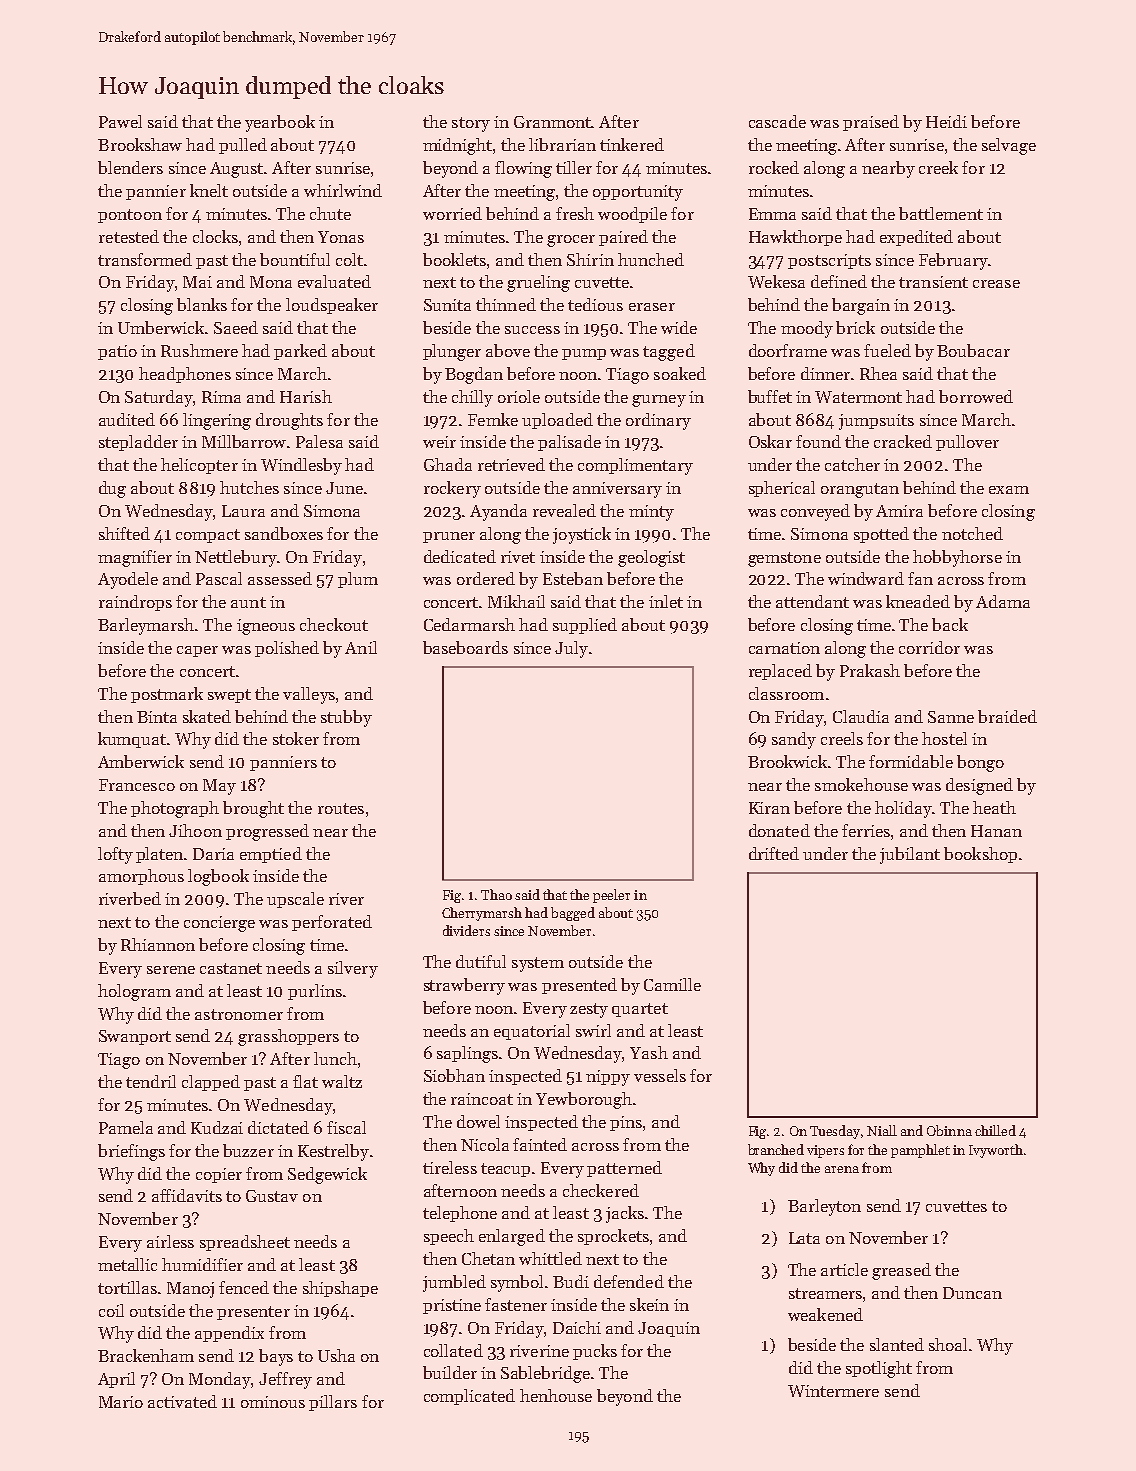 The height and width of the screenshot is (1471, 1136). I want to click on Wintermere, so click(833, 1391).
